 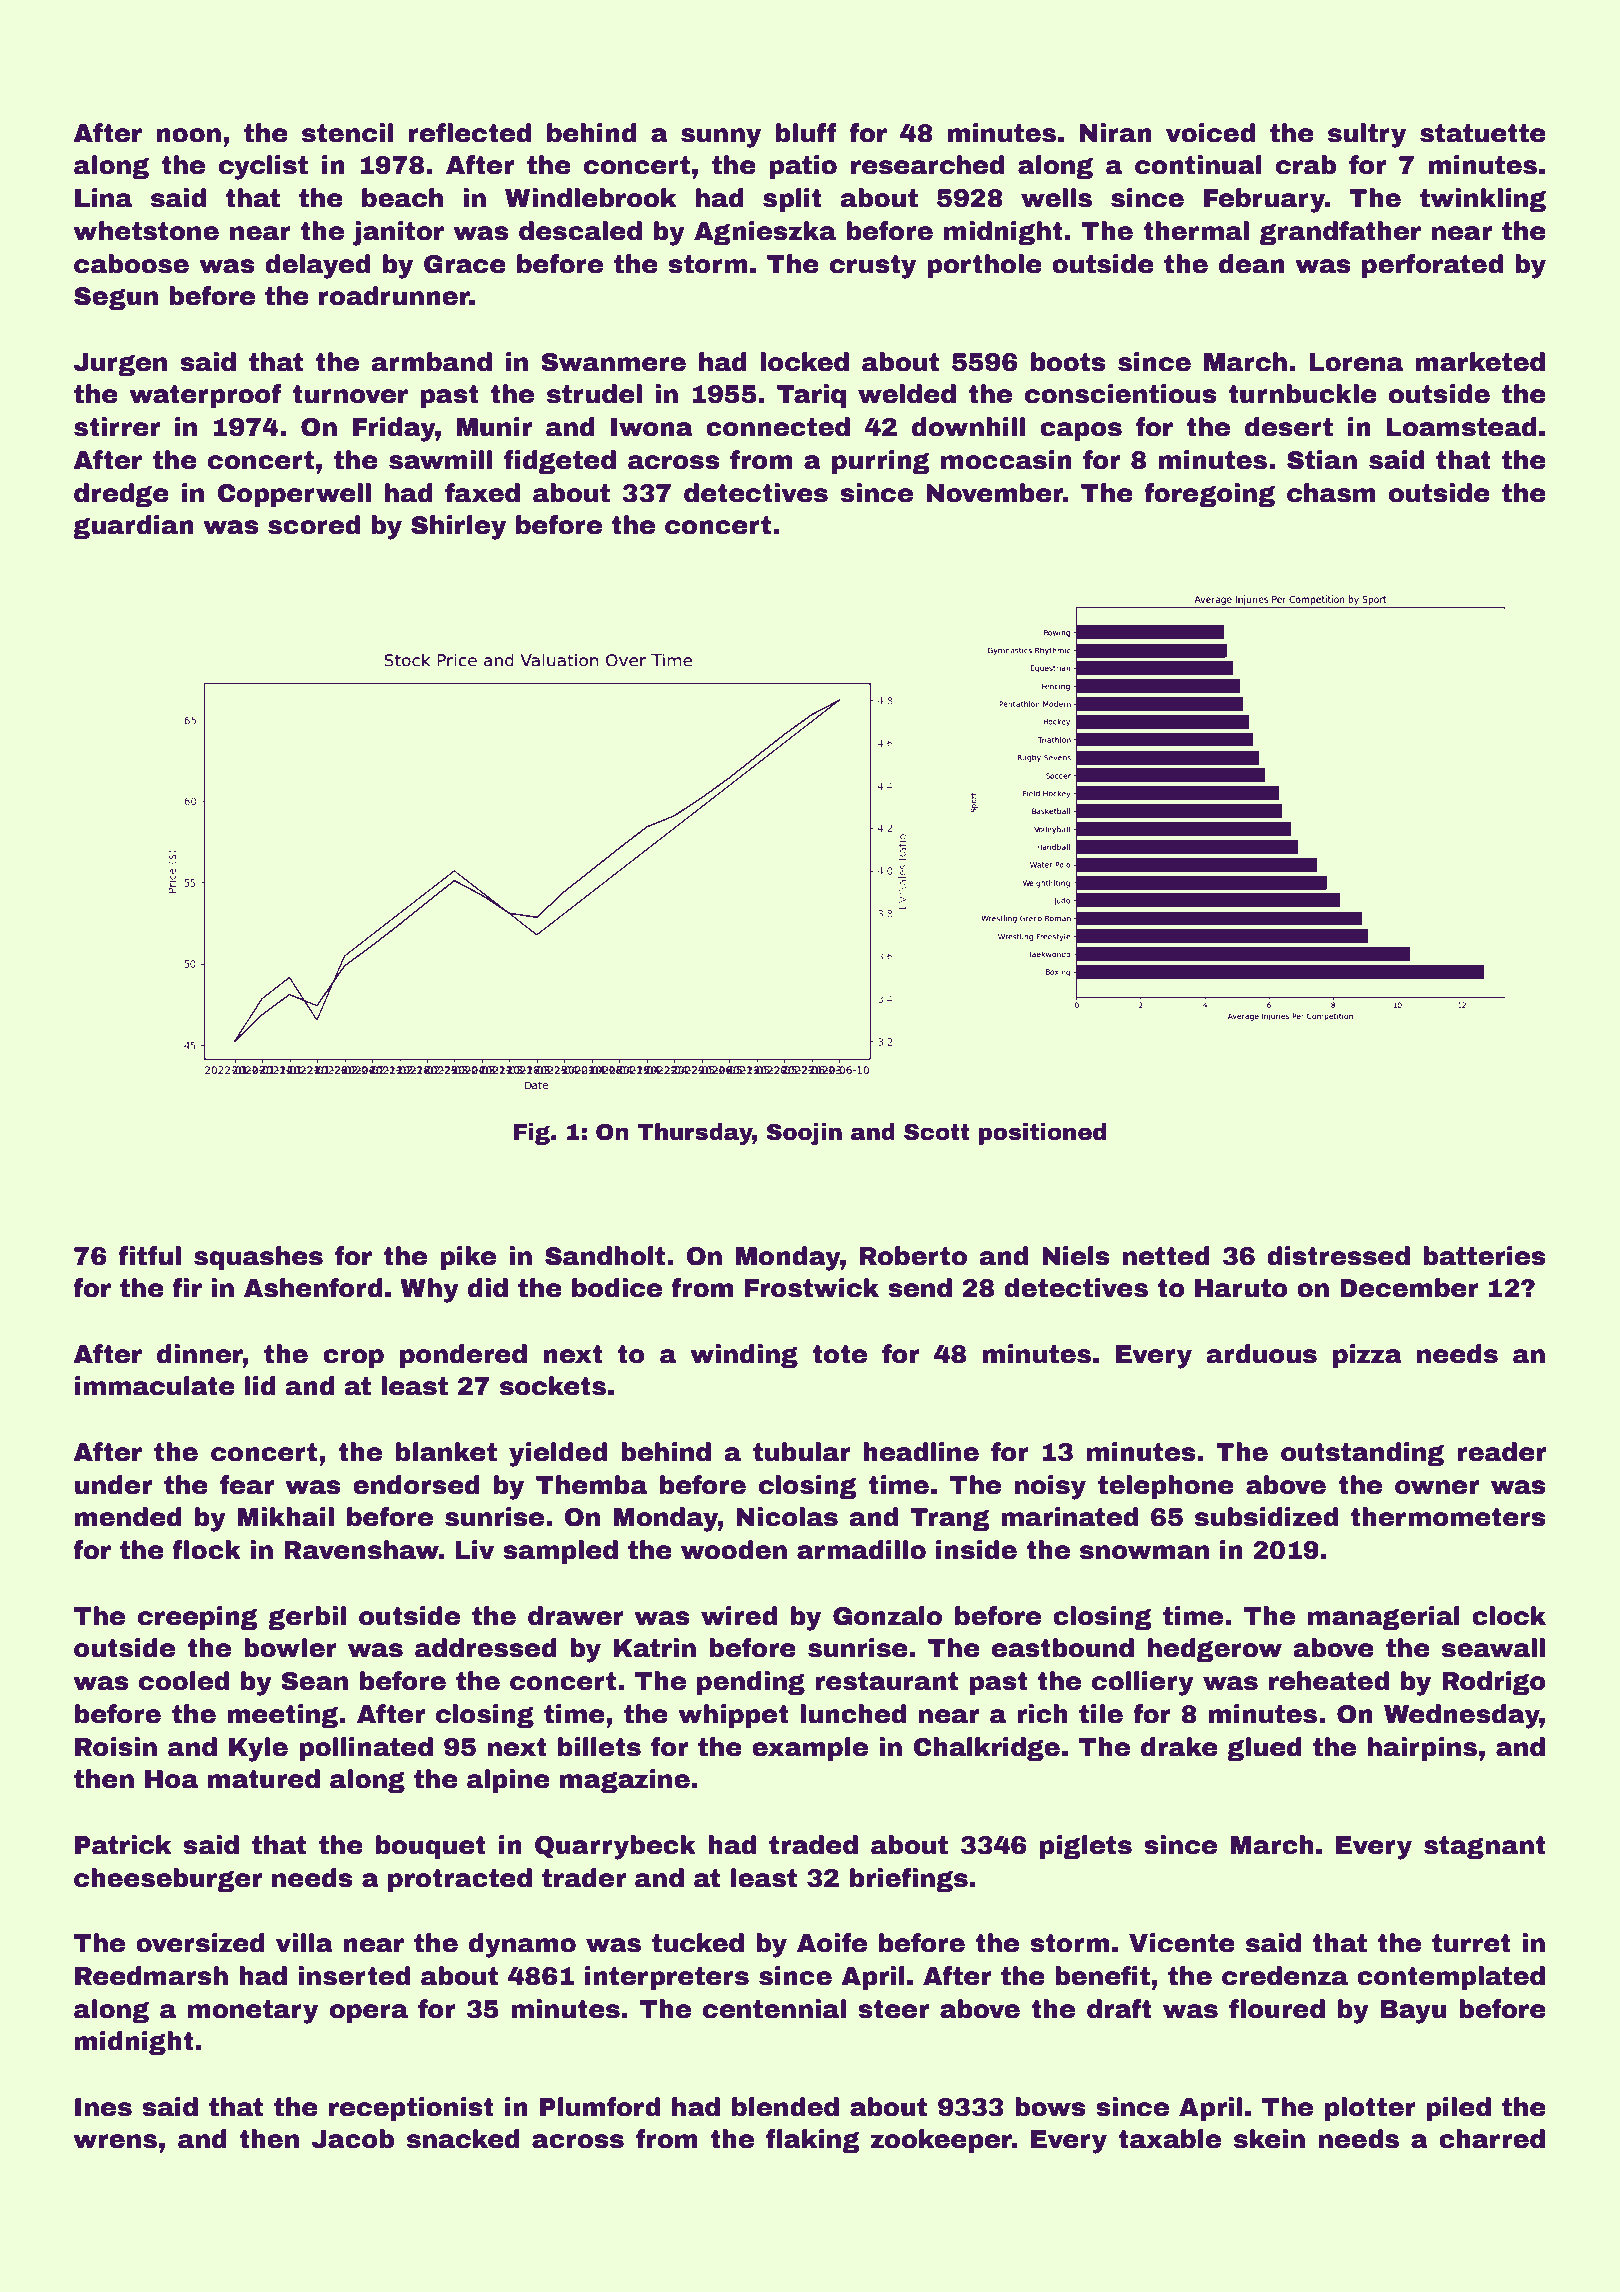 What do you see at coordinates (188, 135) in the screenshot?
I see `noon` at bounding box center [188, 135].
